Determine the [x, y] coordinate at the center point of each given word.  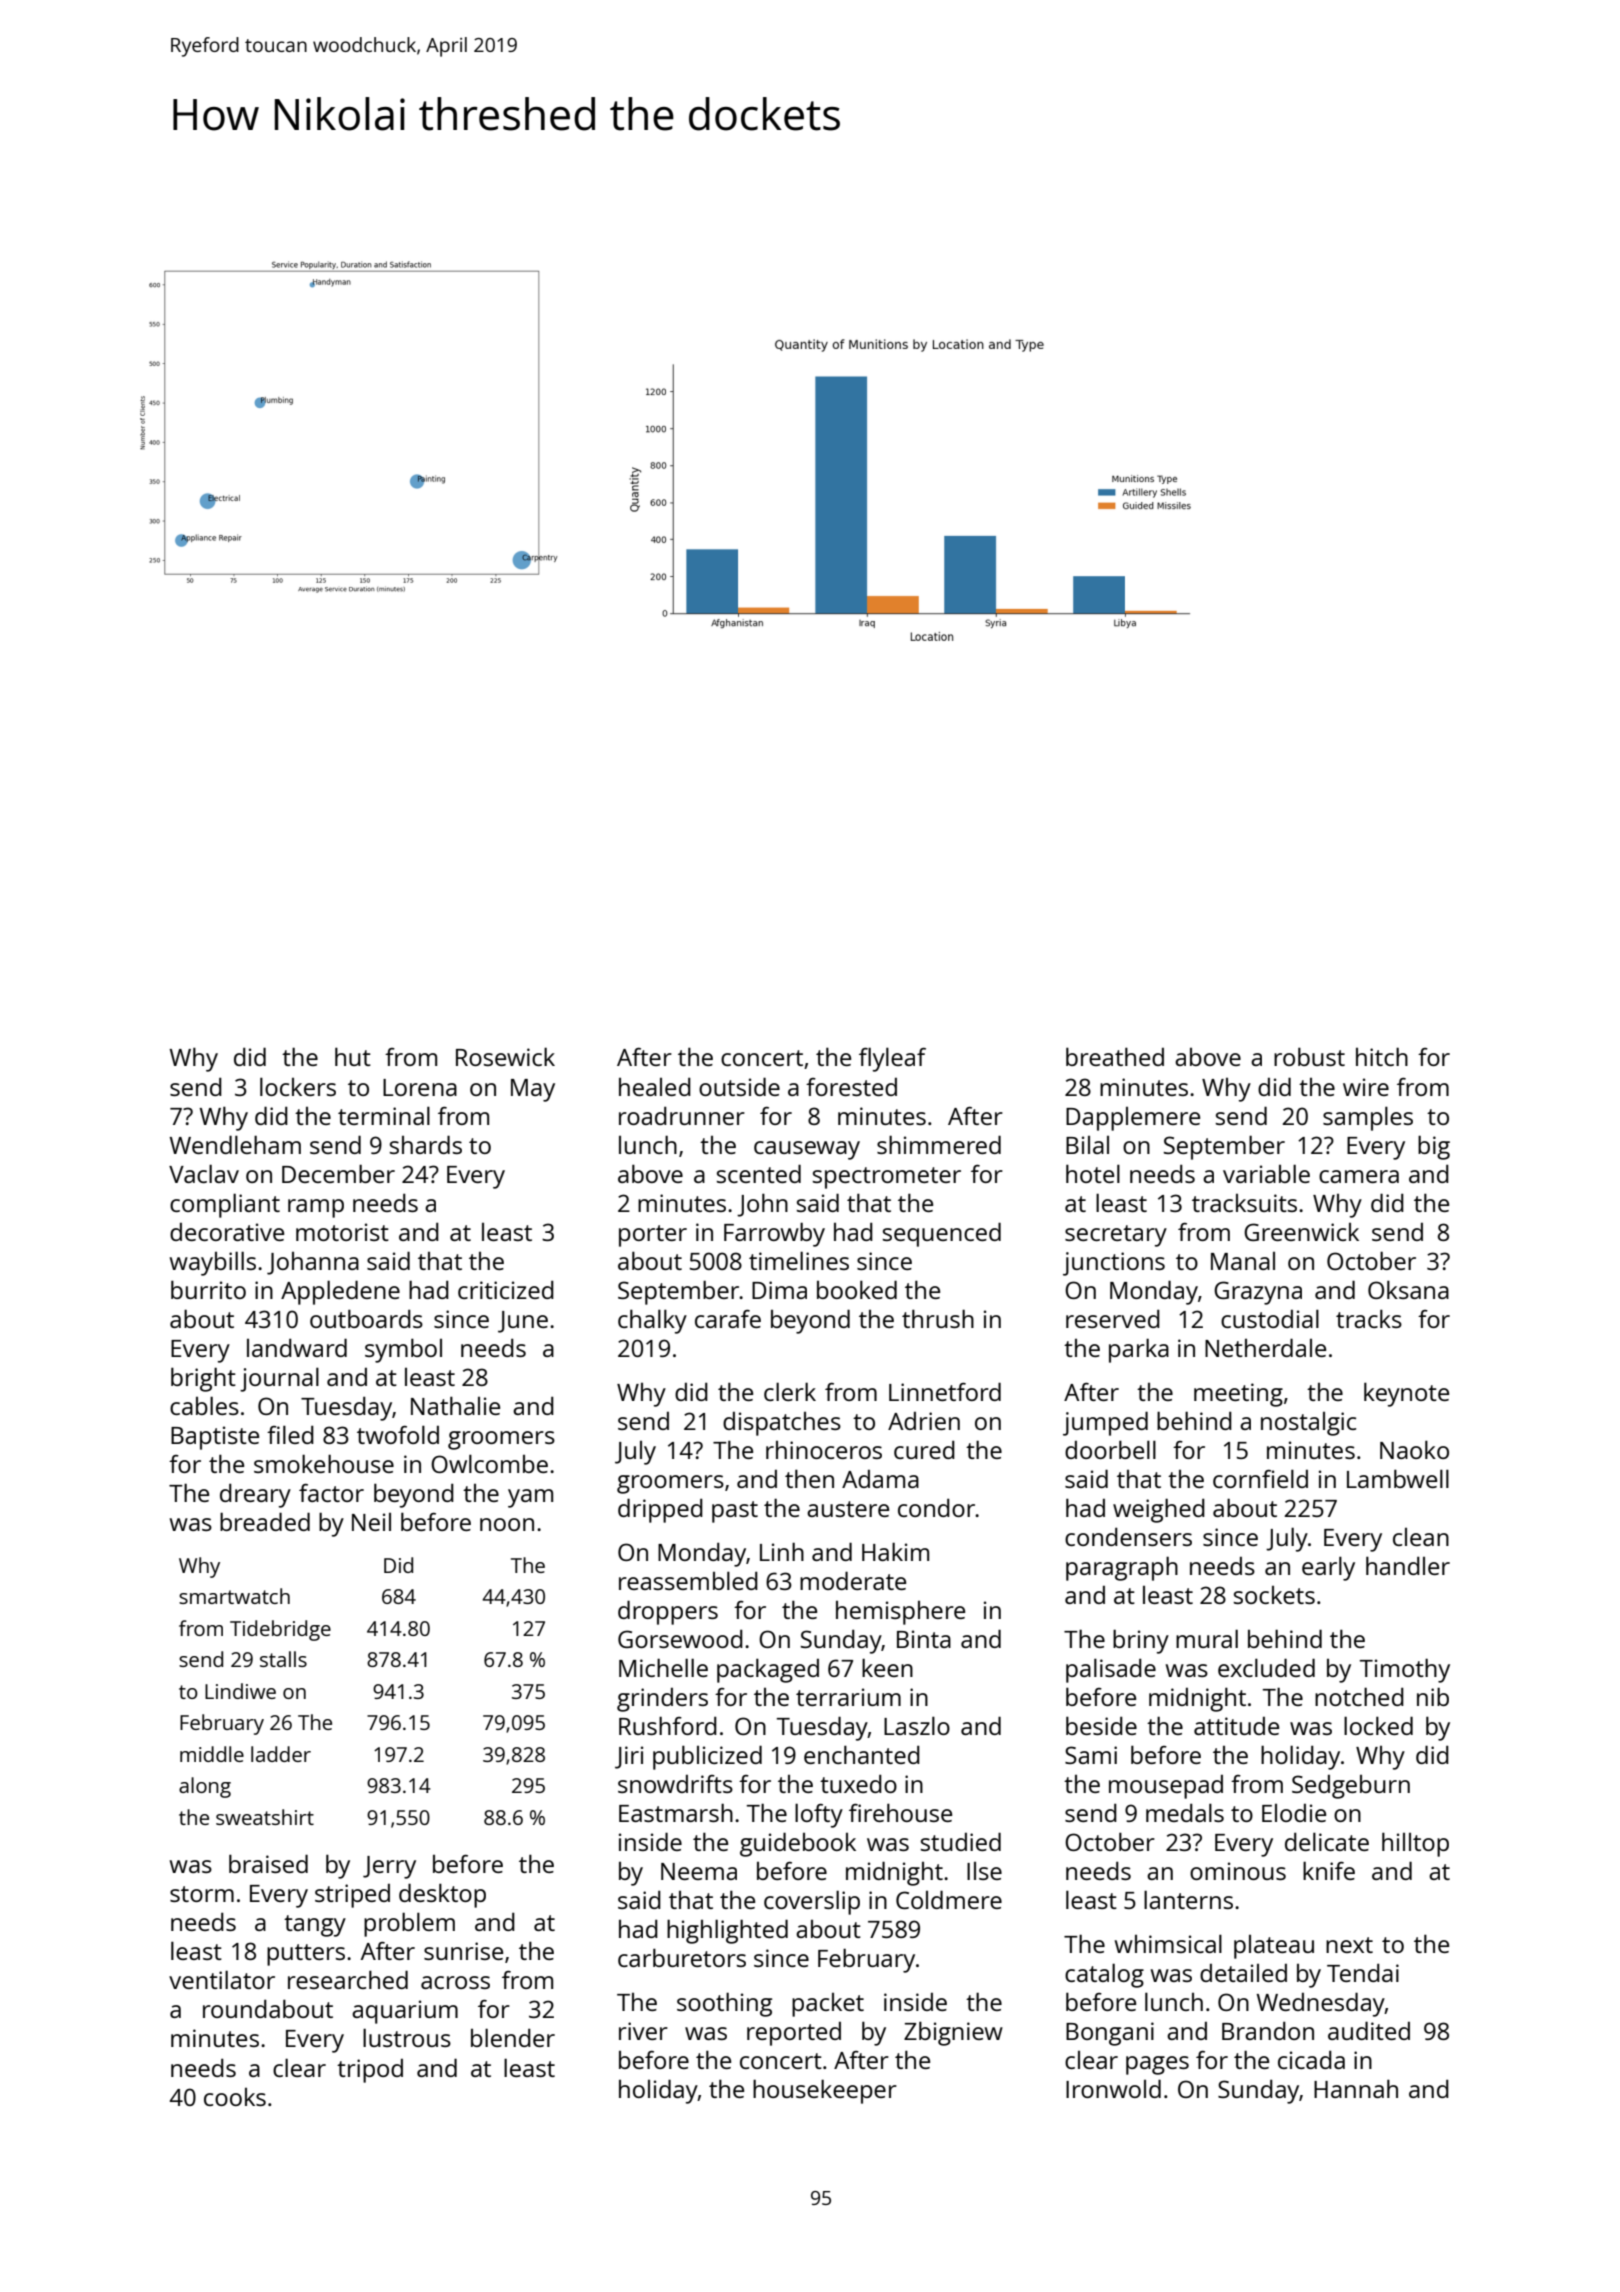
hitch [1382, 1056]
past [735, 1512]
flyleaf [892, 1059]
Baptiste [215, 1438]
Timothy [1405, 1670]
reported [794, 2034]
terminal [384, 1115]
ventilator [222, 1979]
